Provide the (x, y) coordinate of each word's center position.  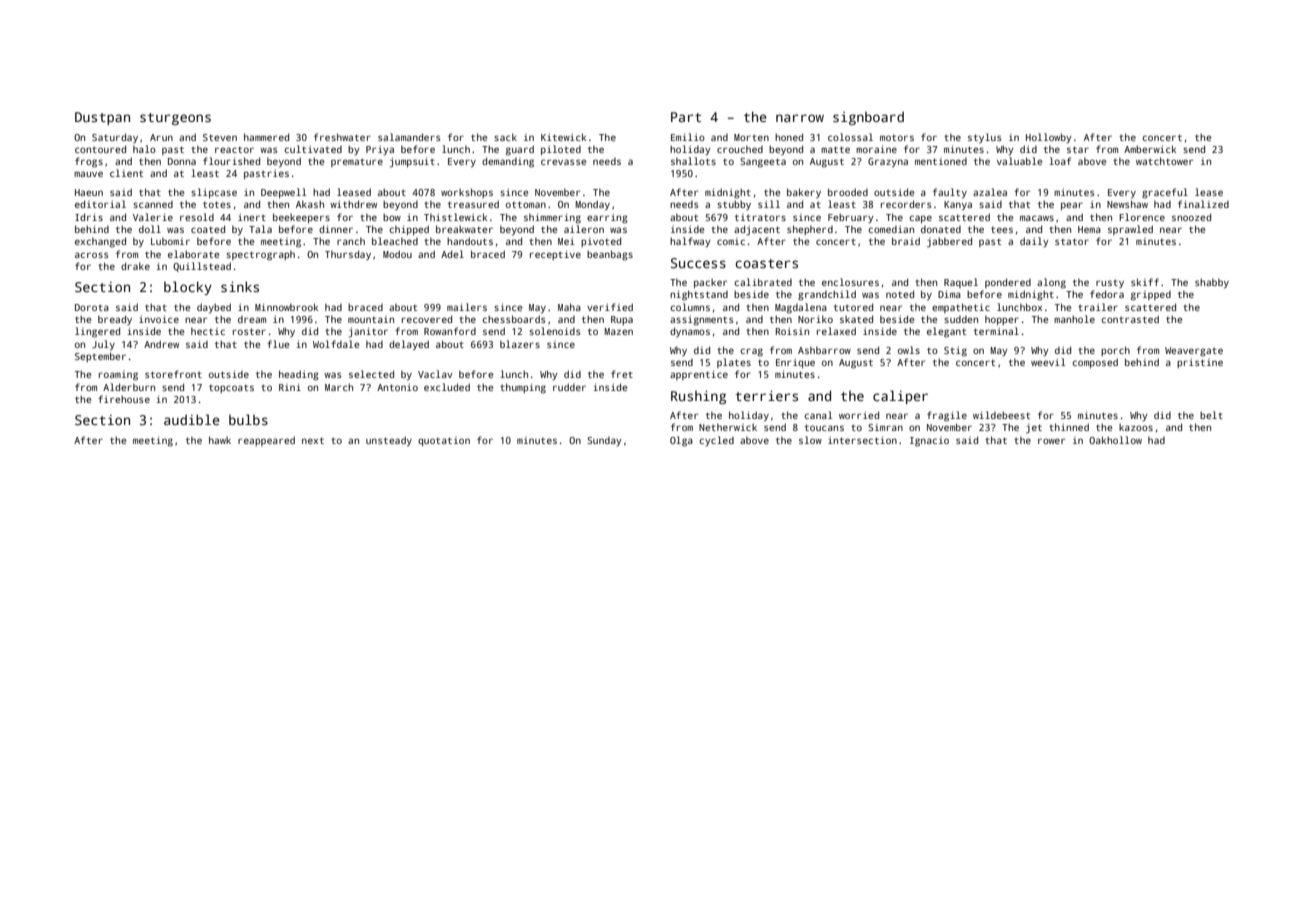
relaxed (836, 331)
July (103, 345)
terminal (996, 331)
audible (192, 419)
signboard (868, 118)
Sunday (604, 441)
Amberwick (1150, 149)
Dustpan (102, 118)
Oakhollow (1115, 440)
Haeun (89, 192)
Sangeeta (763, 163)
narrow (800, 118)
